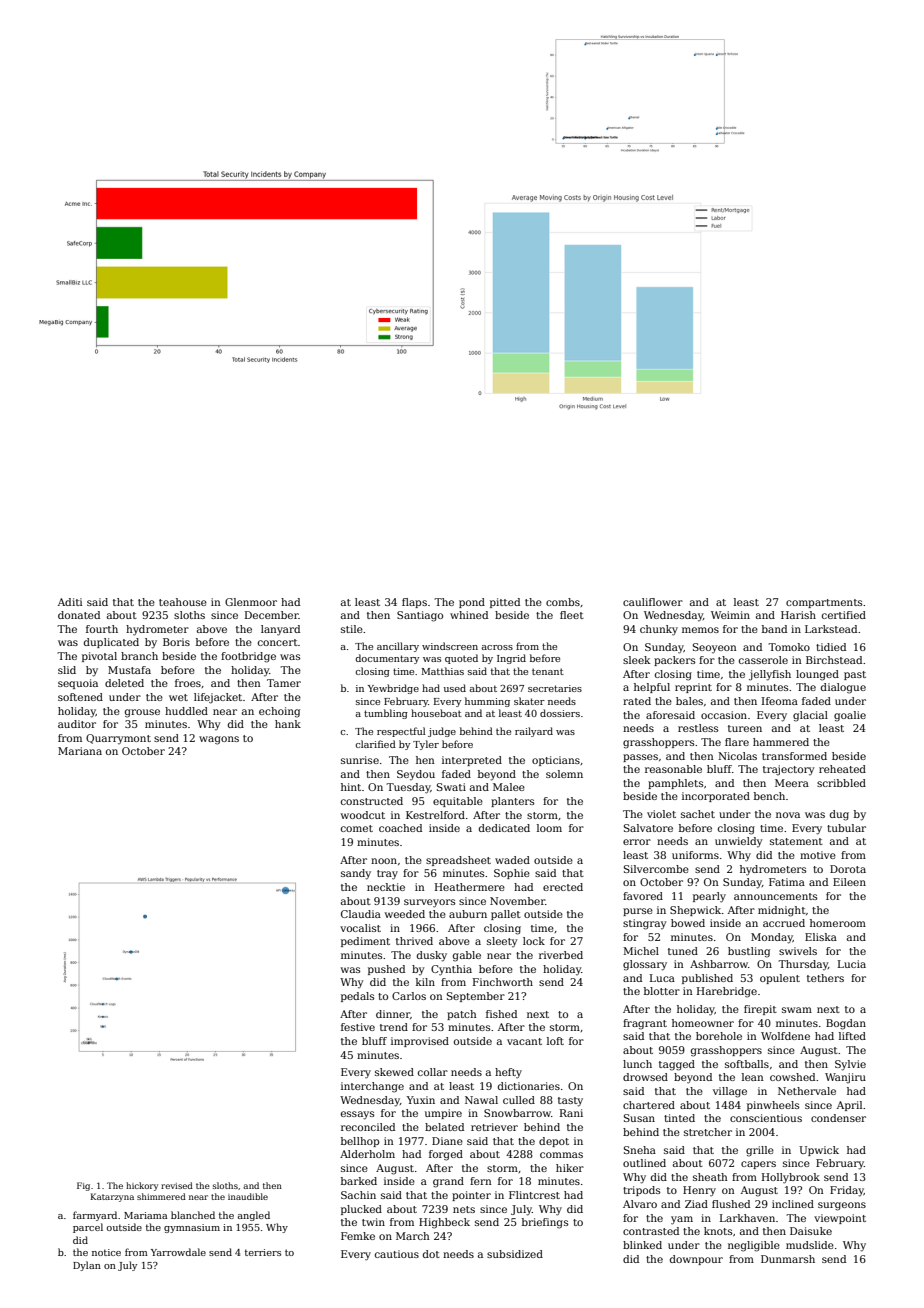 The width and height of the document is (924, 1308). What do you see at coordinates (789, 647) in the document?
I see `Tomoko` at bounding box center [789, 647].
